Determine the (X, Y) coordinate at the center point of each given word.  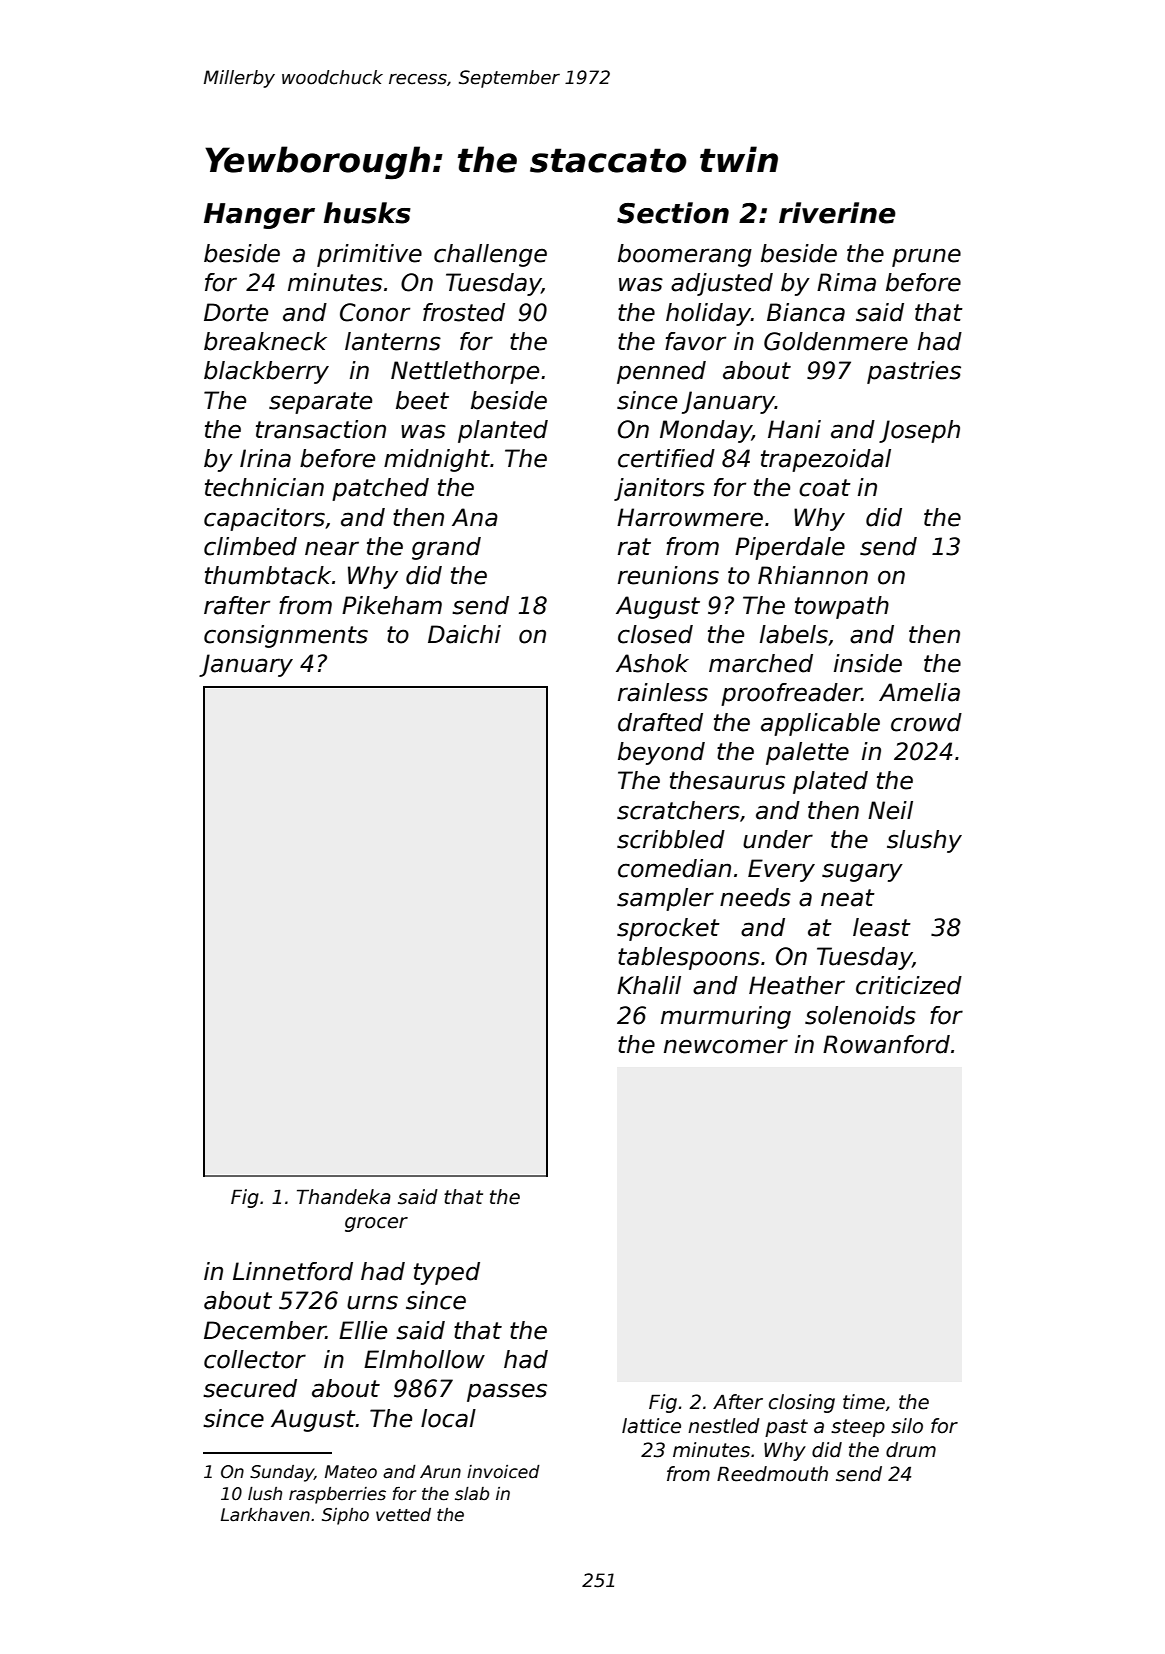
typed (447, 1273)
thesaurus (727, 780)
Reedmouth (772, 1474)
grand (446, 548)
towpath (842, 607)
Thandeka (344, 1197)
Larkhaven (265, 1515)
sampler (665, 899)
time (864, 1402)
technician (264, 487)
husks (367, 213)
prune (926, 257)
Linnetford (293, 1271)
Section (673, 213)
